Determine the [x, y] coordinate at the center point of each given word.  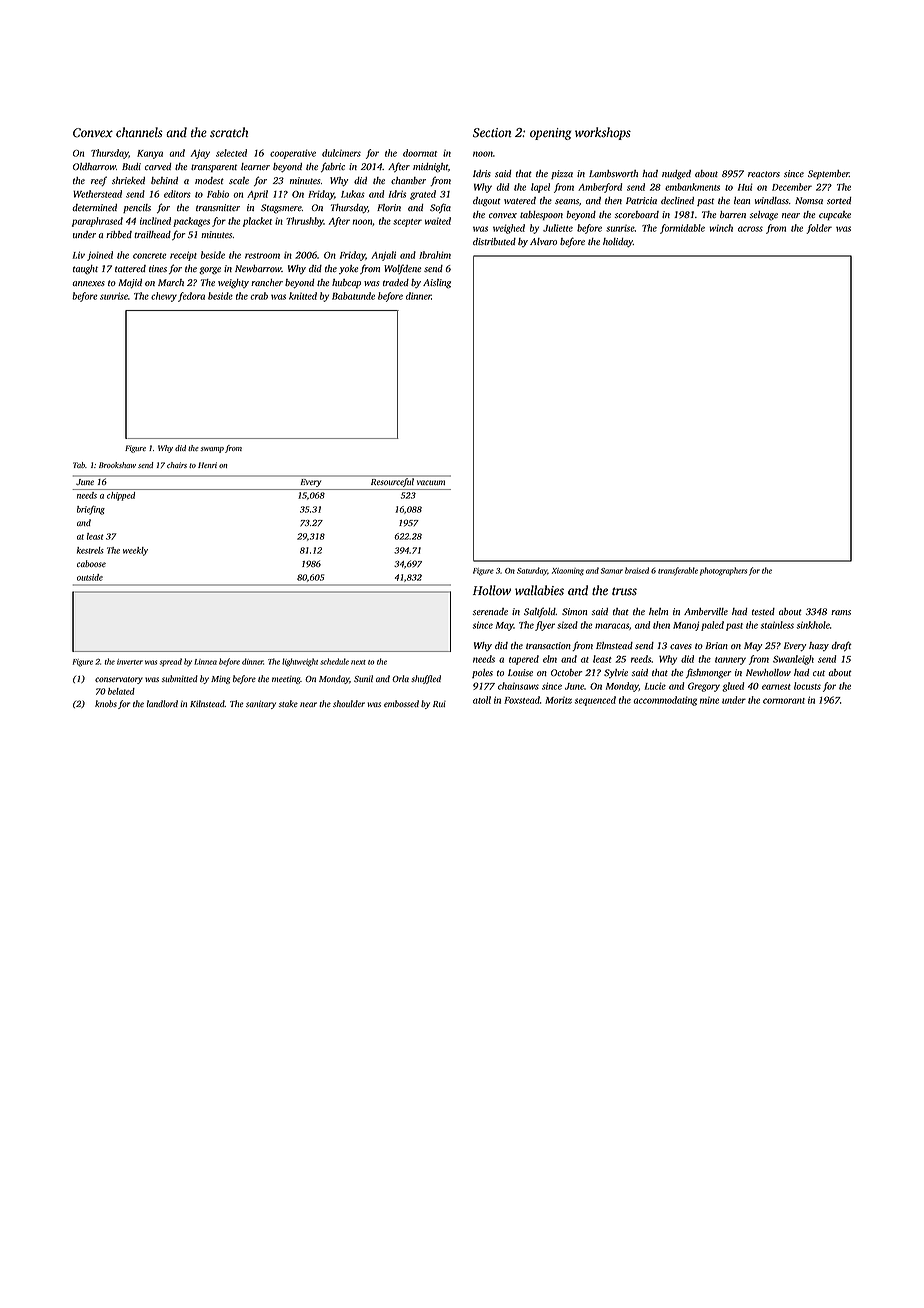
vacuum [431, 482]
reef [99, 181]
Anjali [383, 256]
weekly [135, 551]
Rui [439, 704]
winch [721, 228]
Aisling [437, 283]
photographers [723, 571]
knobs [106, 703]
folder [819, 229]
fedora [191, 297]
